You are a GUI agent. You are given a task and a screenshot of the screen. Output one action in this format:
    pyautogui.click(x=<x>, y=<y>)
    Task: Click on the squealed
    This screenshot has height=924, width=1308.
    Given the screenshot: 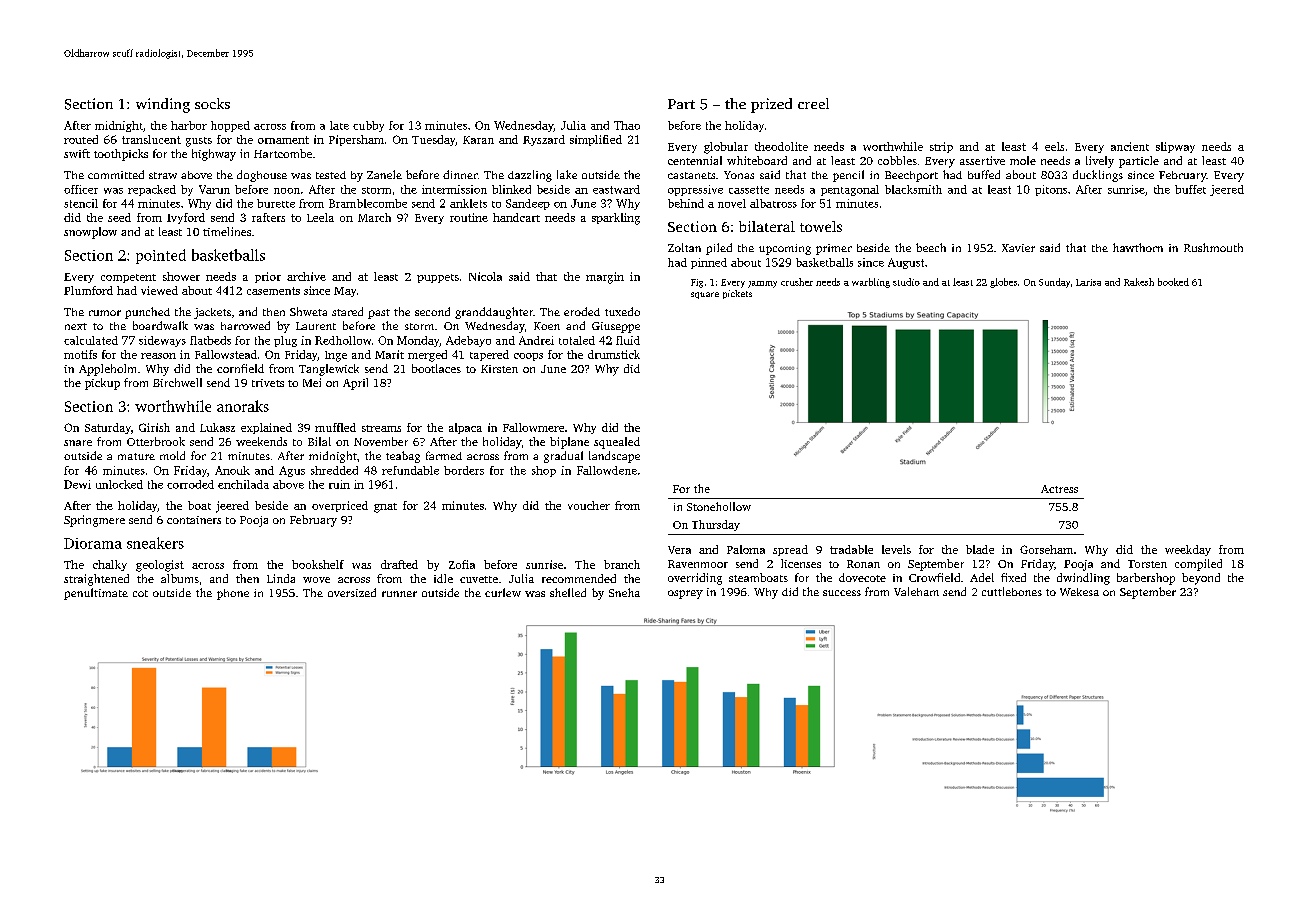 What is the action you would take?
    pyautogui.click(x=617, y=443)
